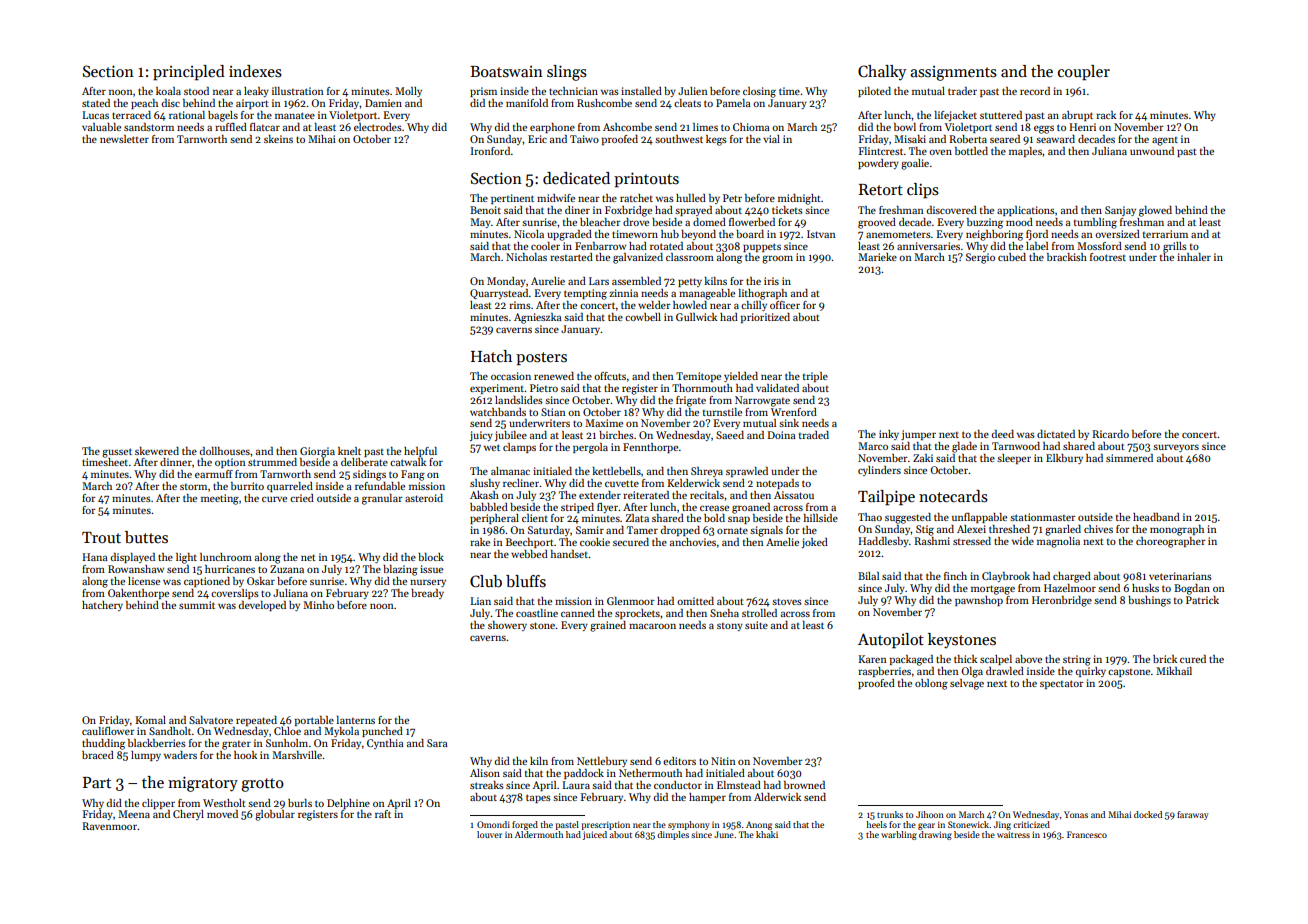  Describe the element at coordinates (739, 785) in the image. I see `Elmstead` at that location.
